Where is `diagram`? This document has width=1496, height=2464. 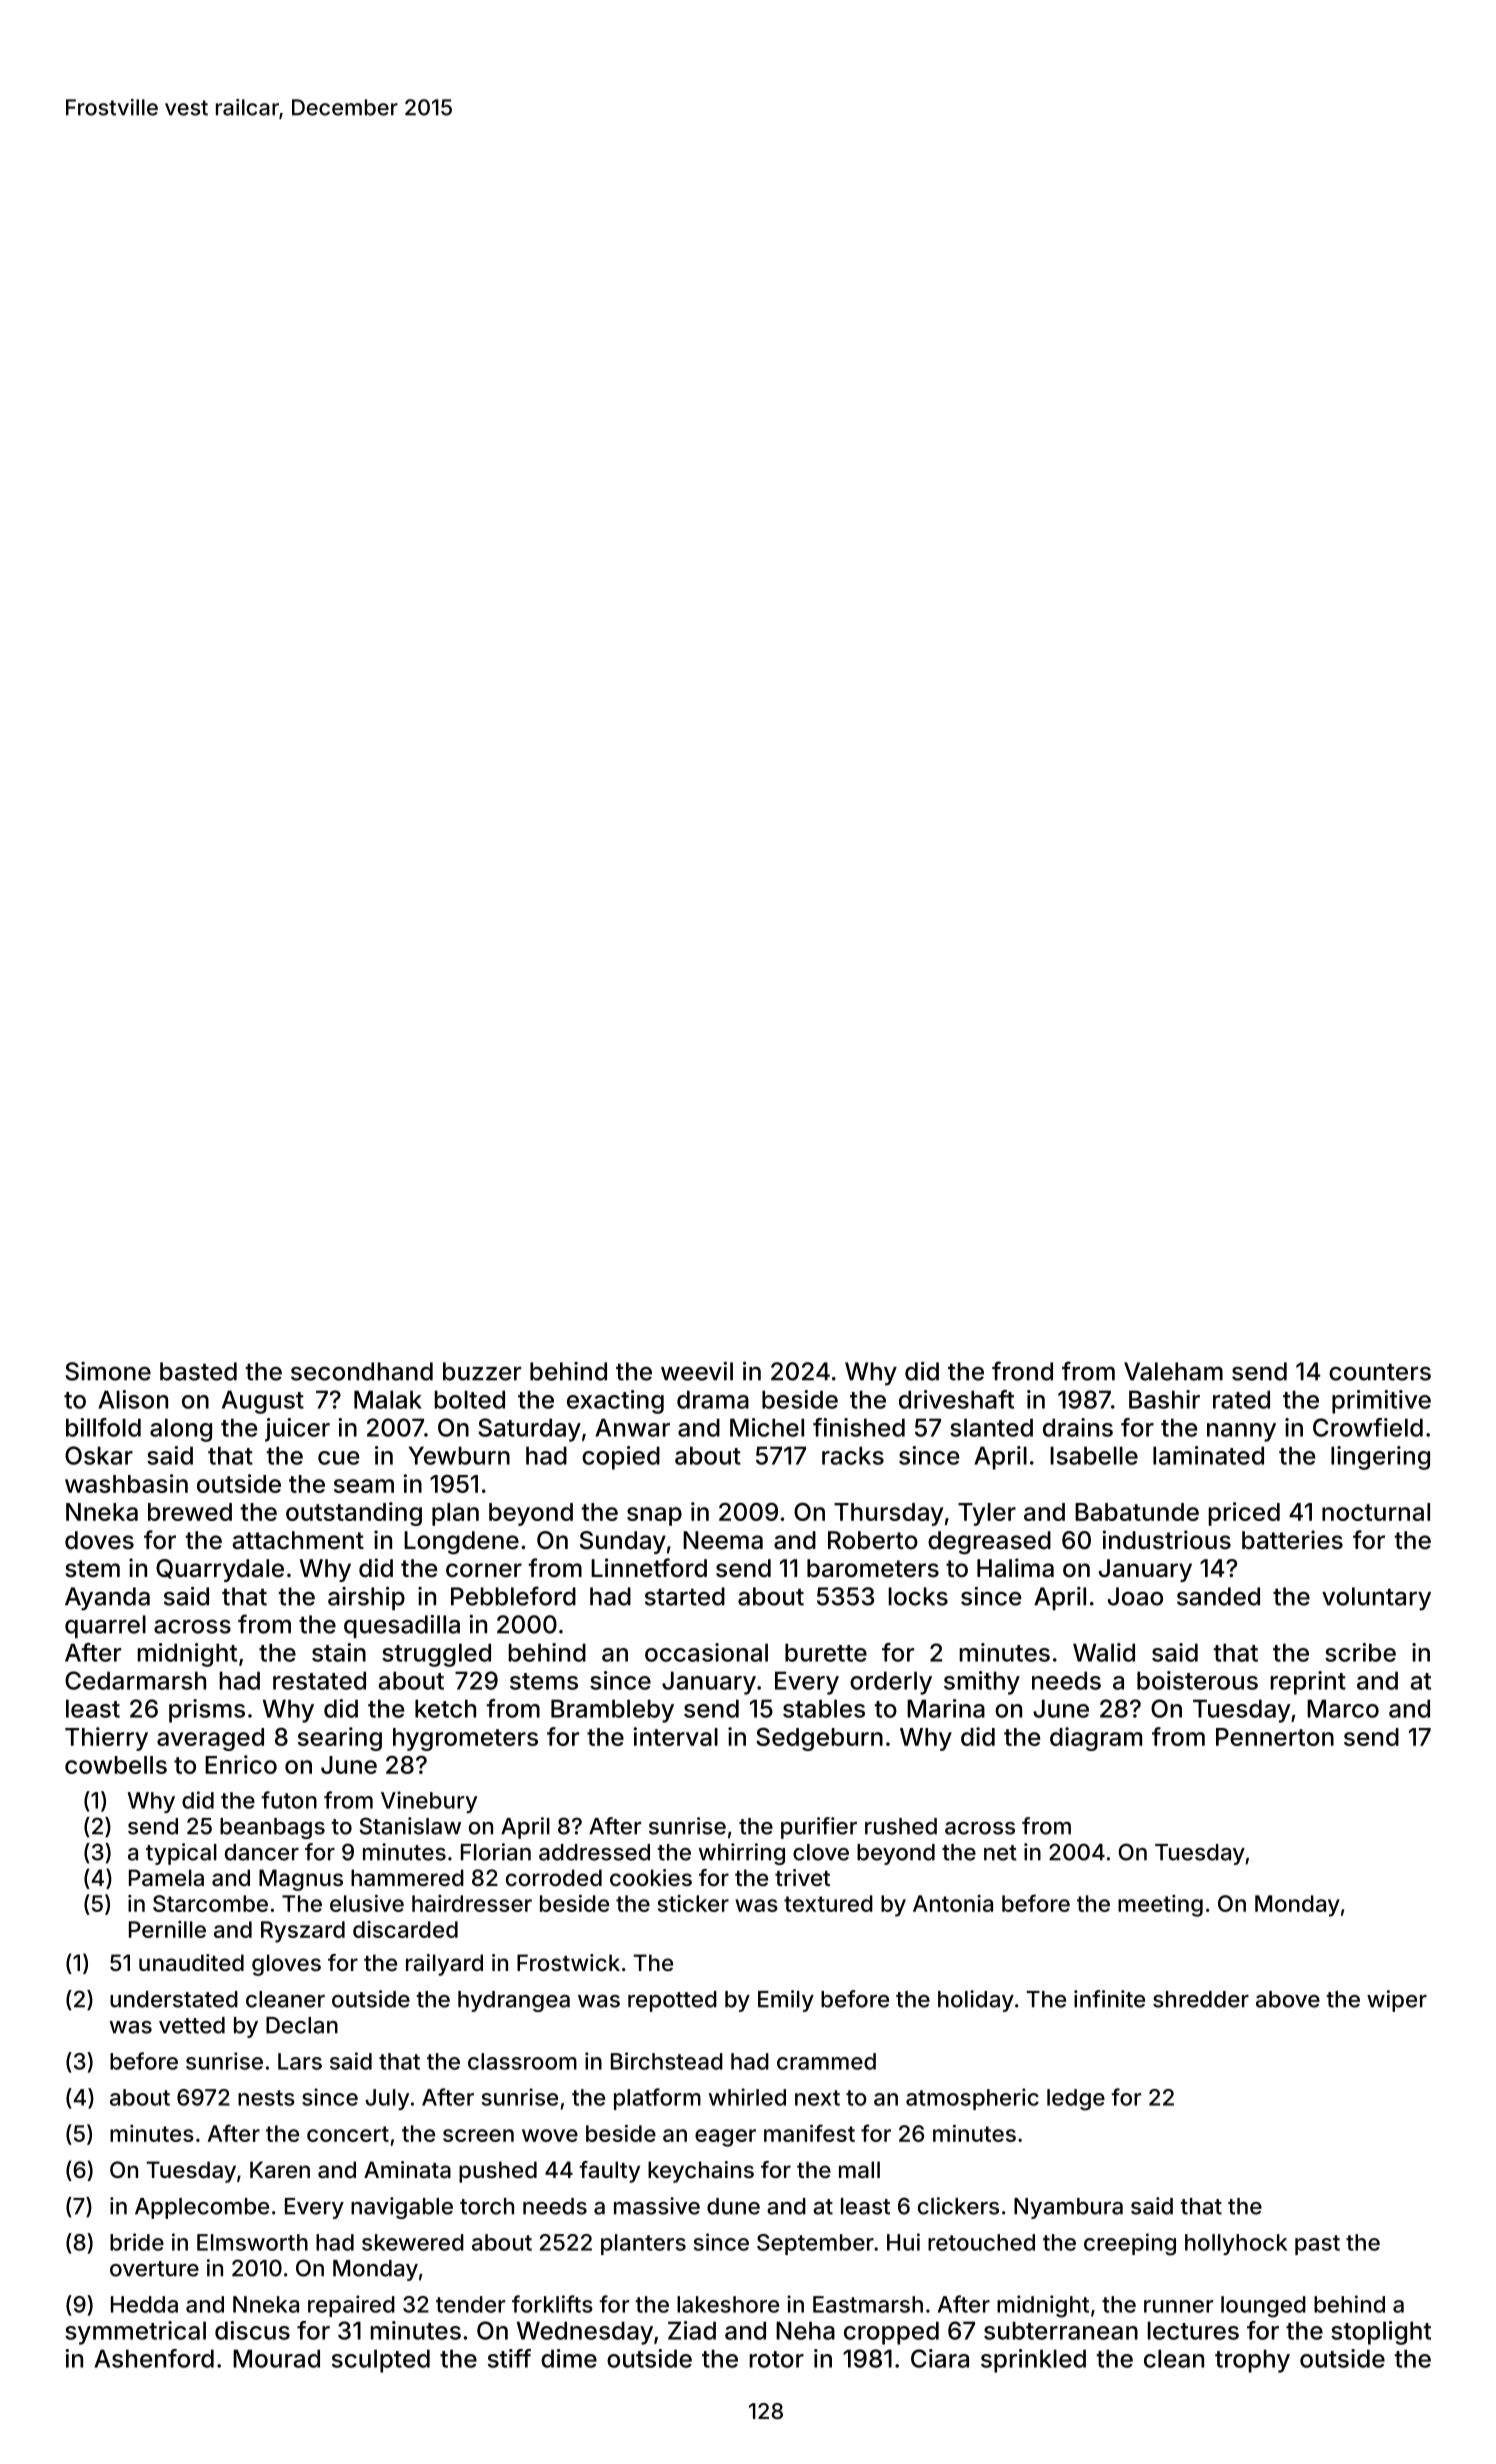
diagram is located at coordinates (1096, 1739).
